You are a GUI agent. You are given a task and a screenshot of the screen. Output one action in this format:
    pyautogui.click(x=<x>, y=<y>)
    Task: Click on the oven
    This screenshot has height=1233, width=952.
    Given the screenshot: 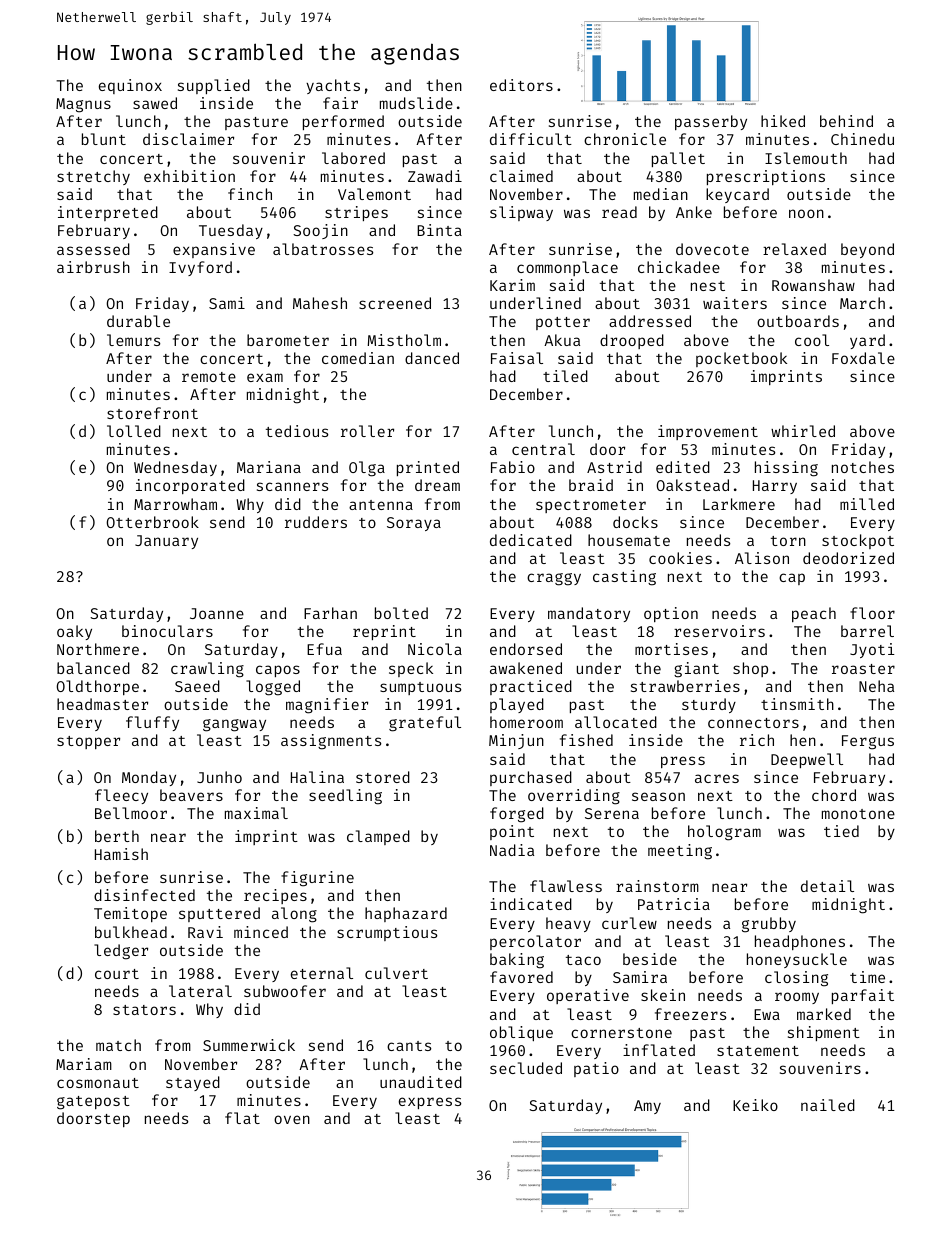 What is the action you would take?
    pyautogui.click(x=292, y=1119)
